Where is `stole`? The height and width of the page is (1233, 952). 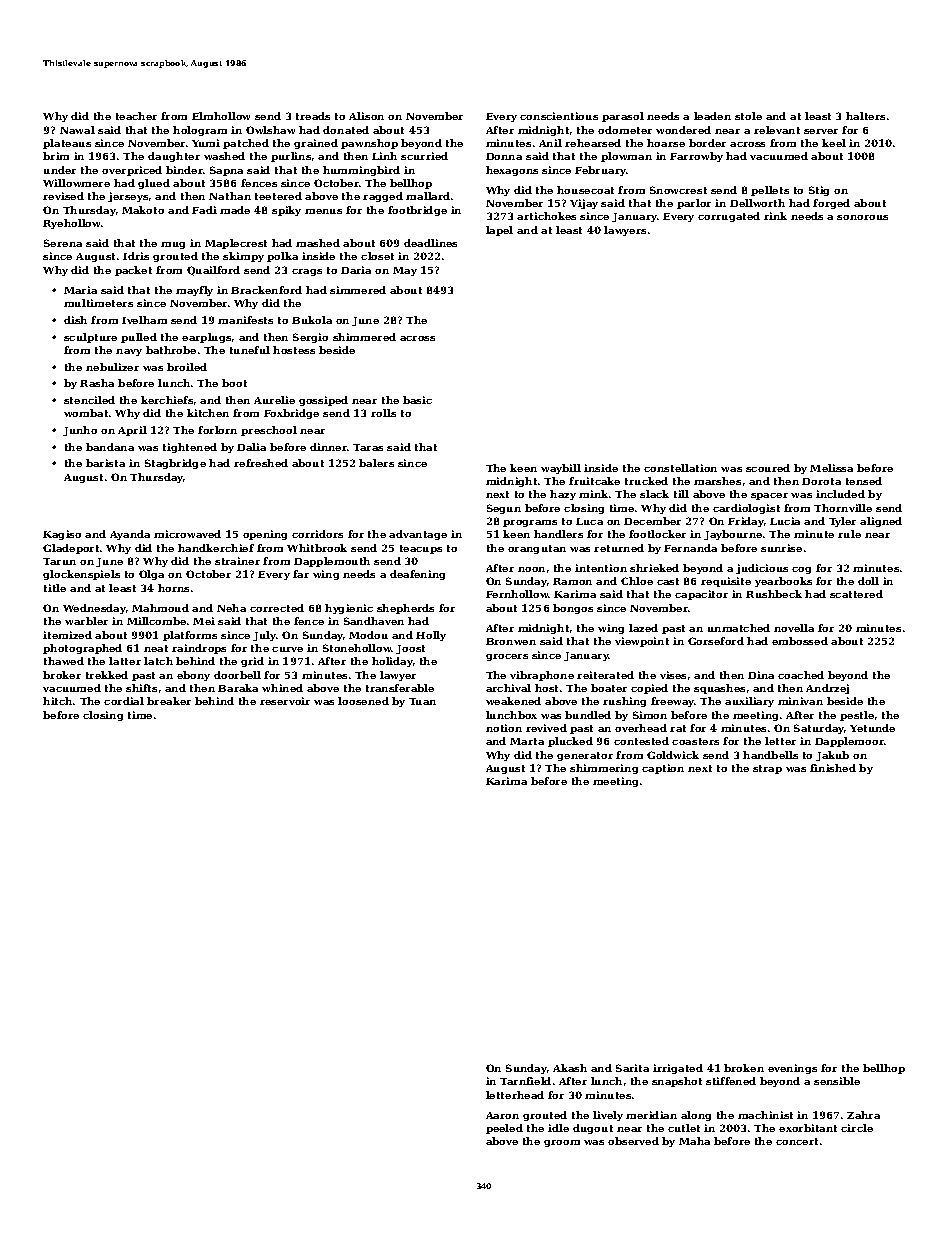 stole is located at coordinates (748, 116).
